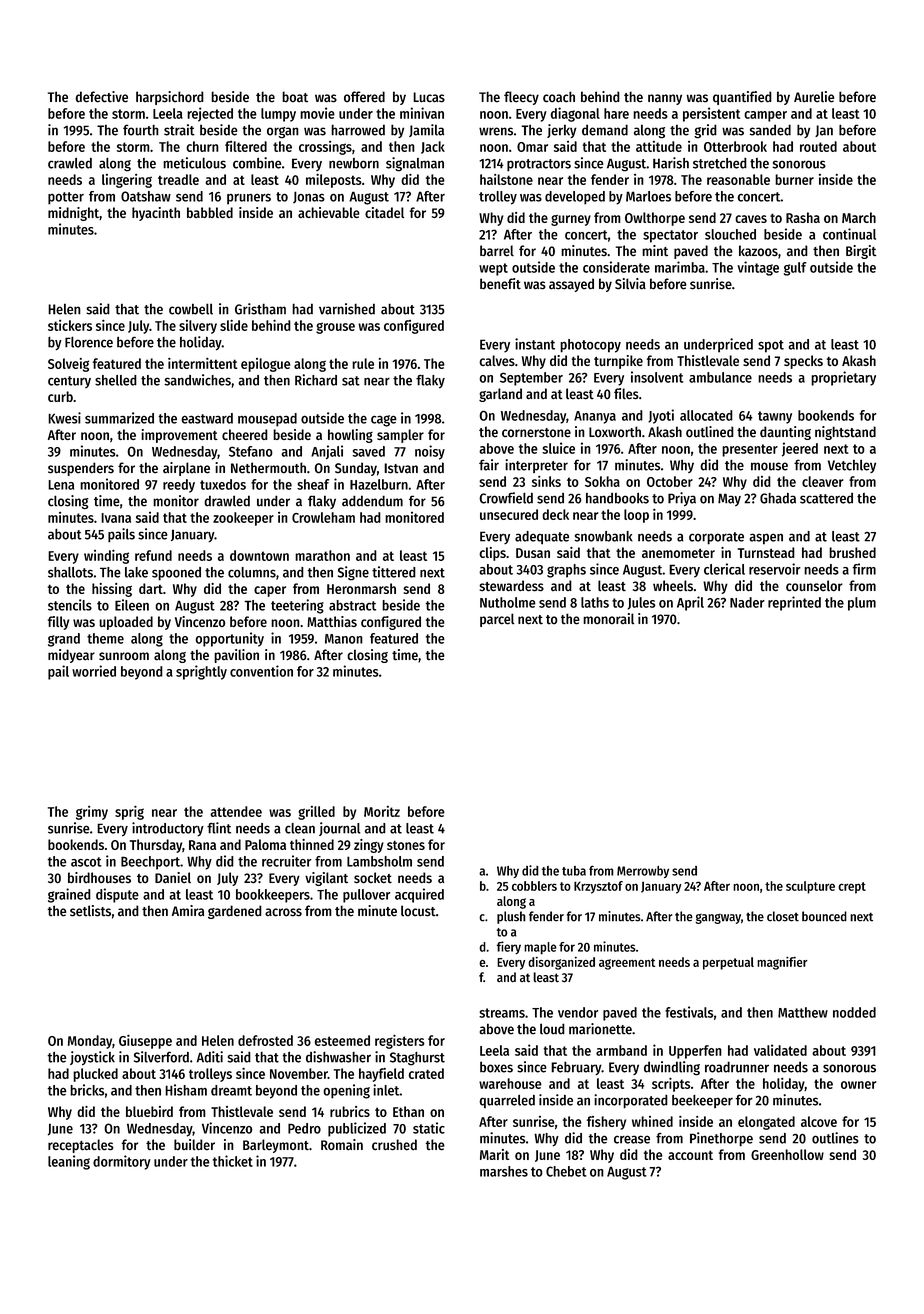  Describe the element at coordinates (202, 845) in the image. I see `Rana` at that location.
